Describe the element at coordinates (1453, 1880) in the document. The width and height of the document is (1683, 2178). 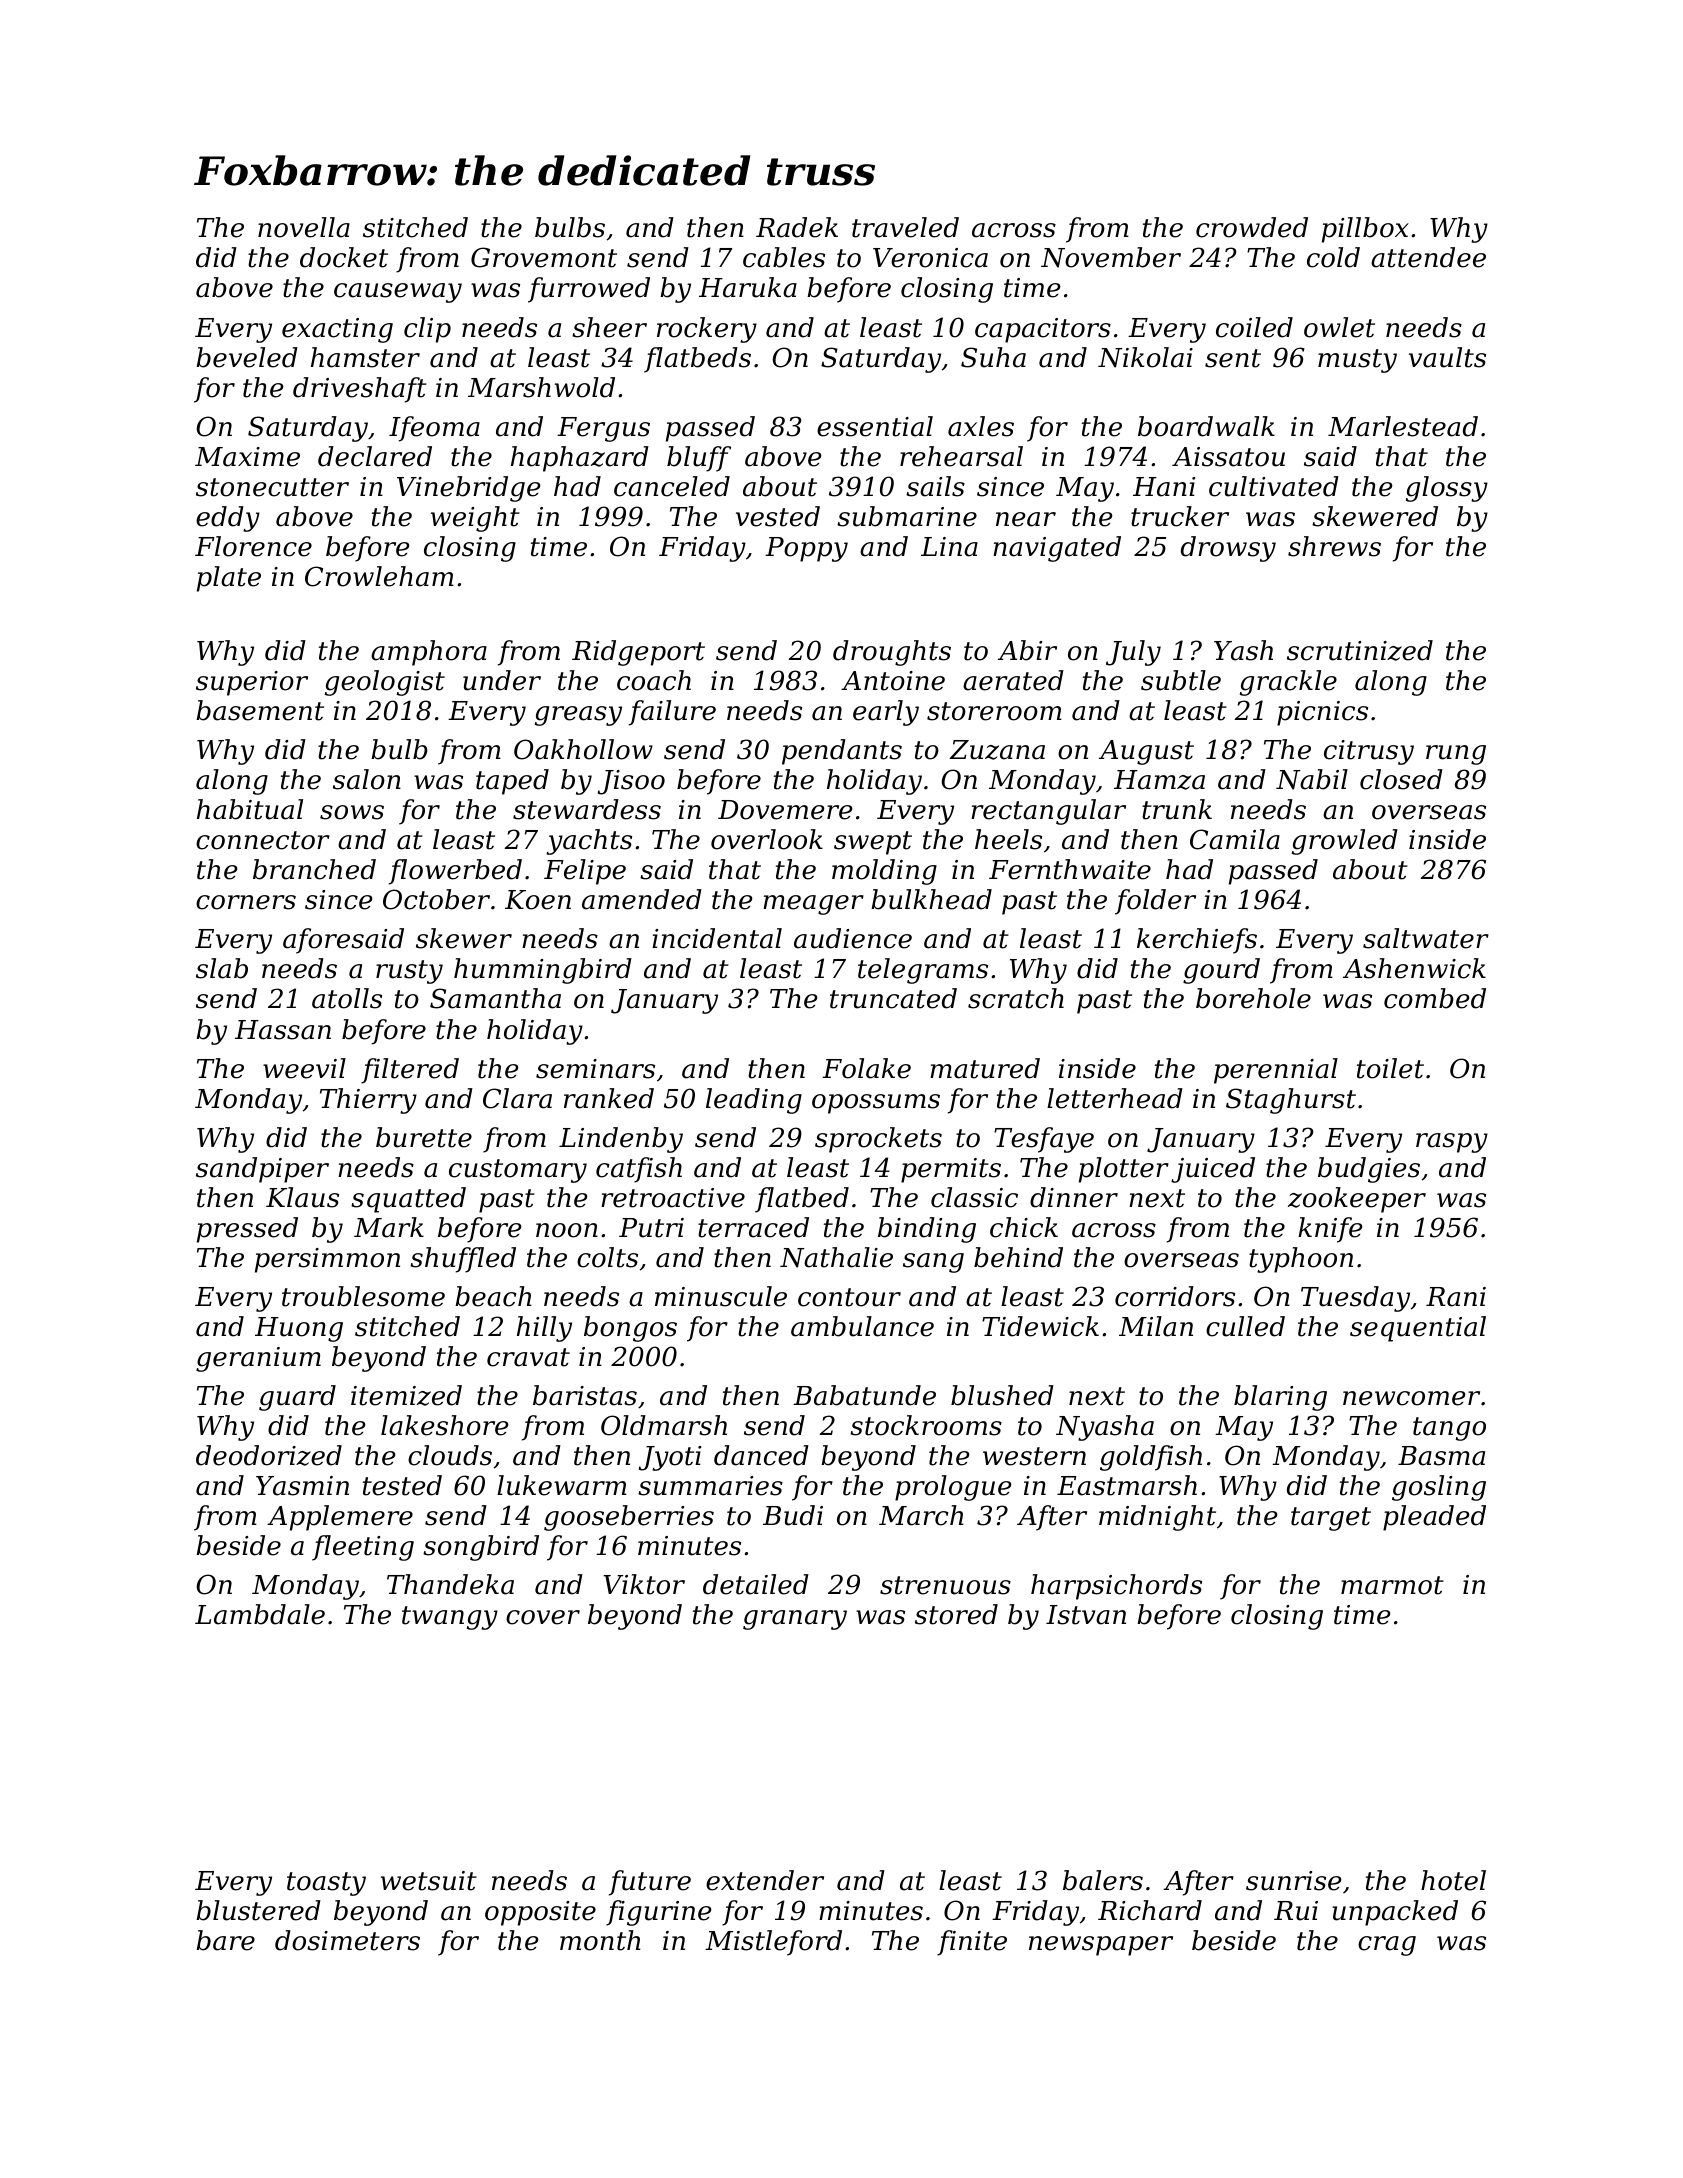
I see `hotel` at that location.
